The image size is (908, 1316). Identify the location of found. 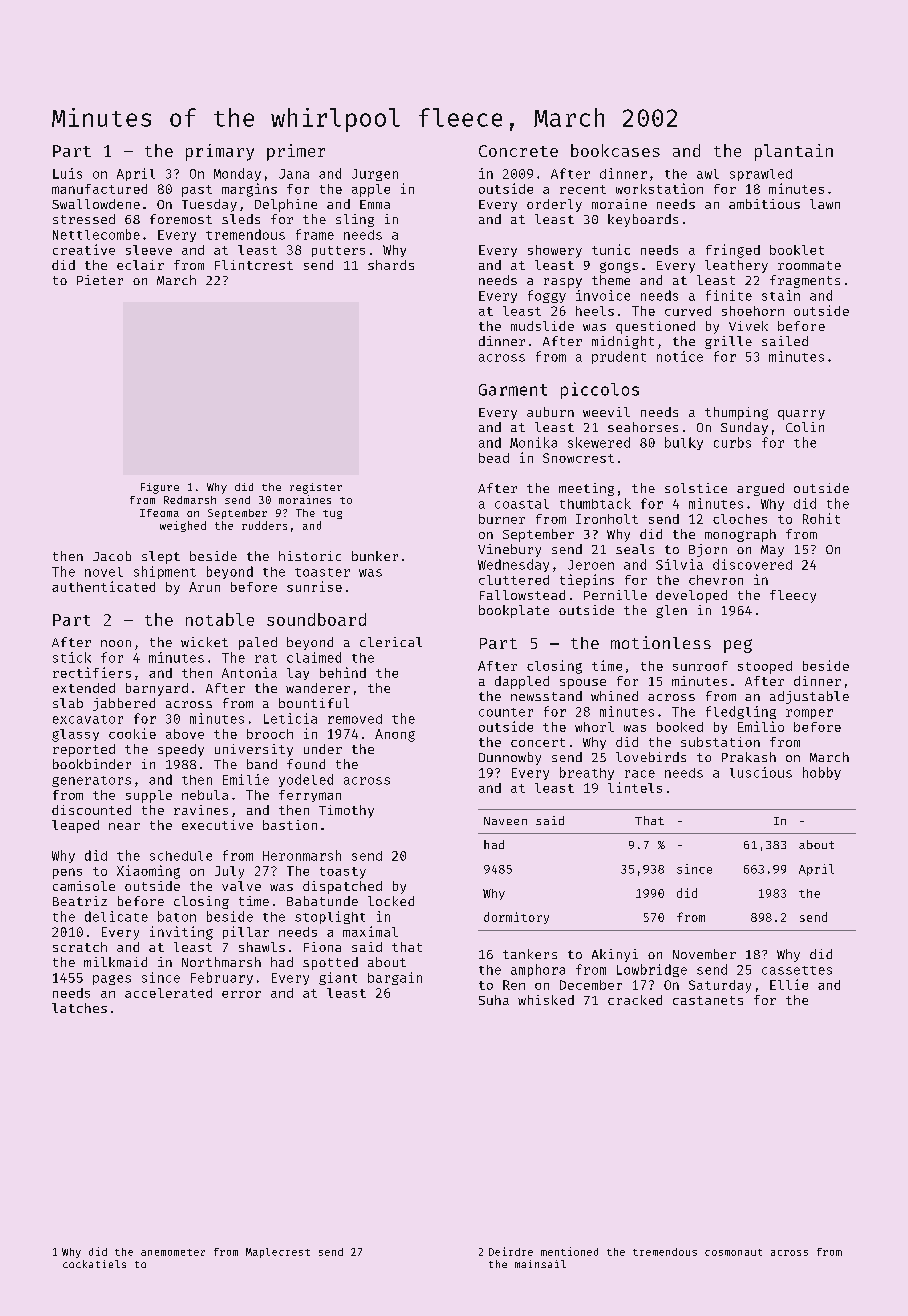
(306, 764).
